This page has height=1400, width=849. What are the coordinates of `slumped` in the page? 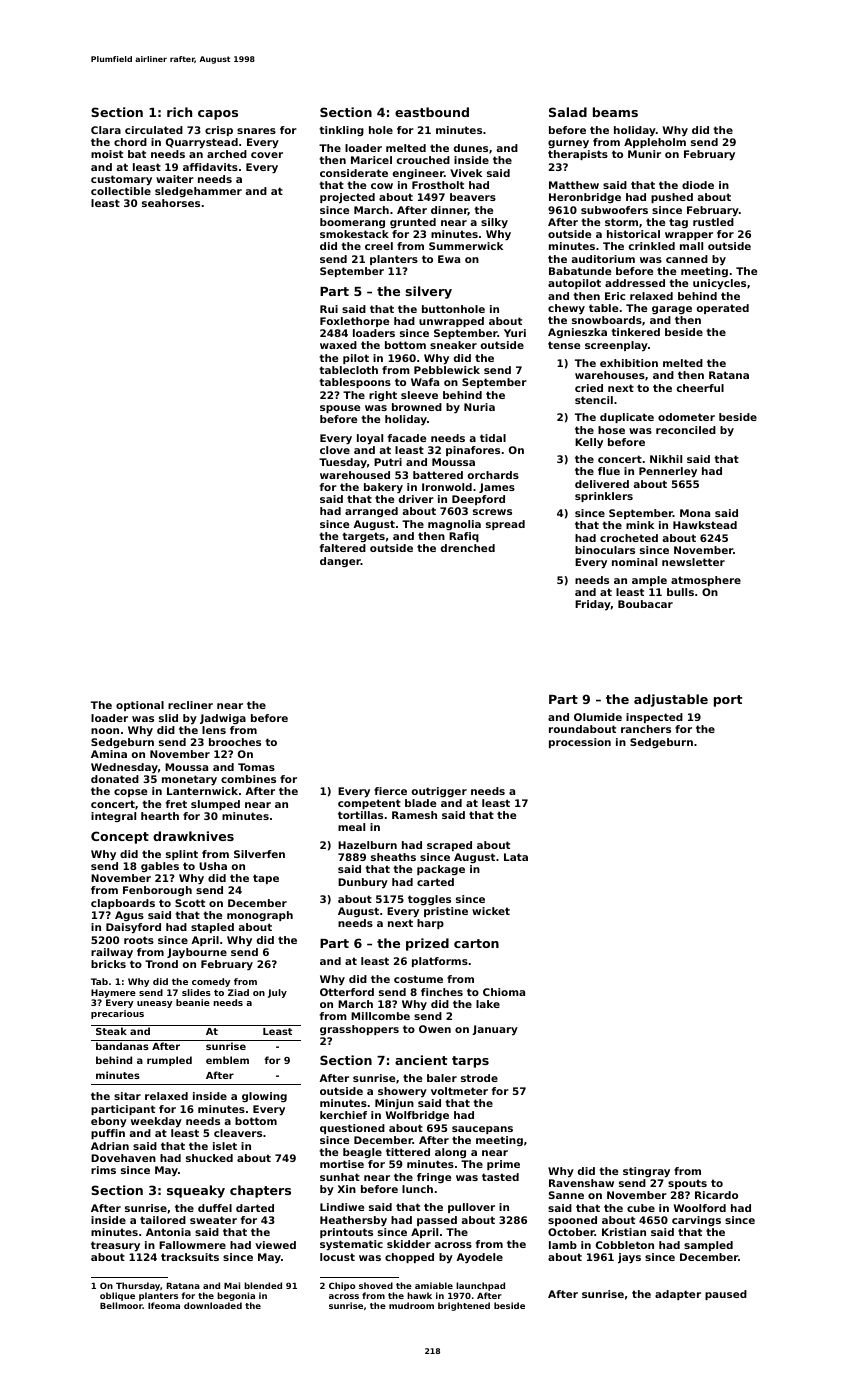 It's located at (215, 805).
